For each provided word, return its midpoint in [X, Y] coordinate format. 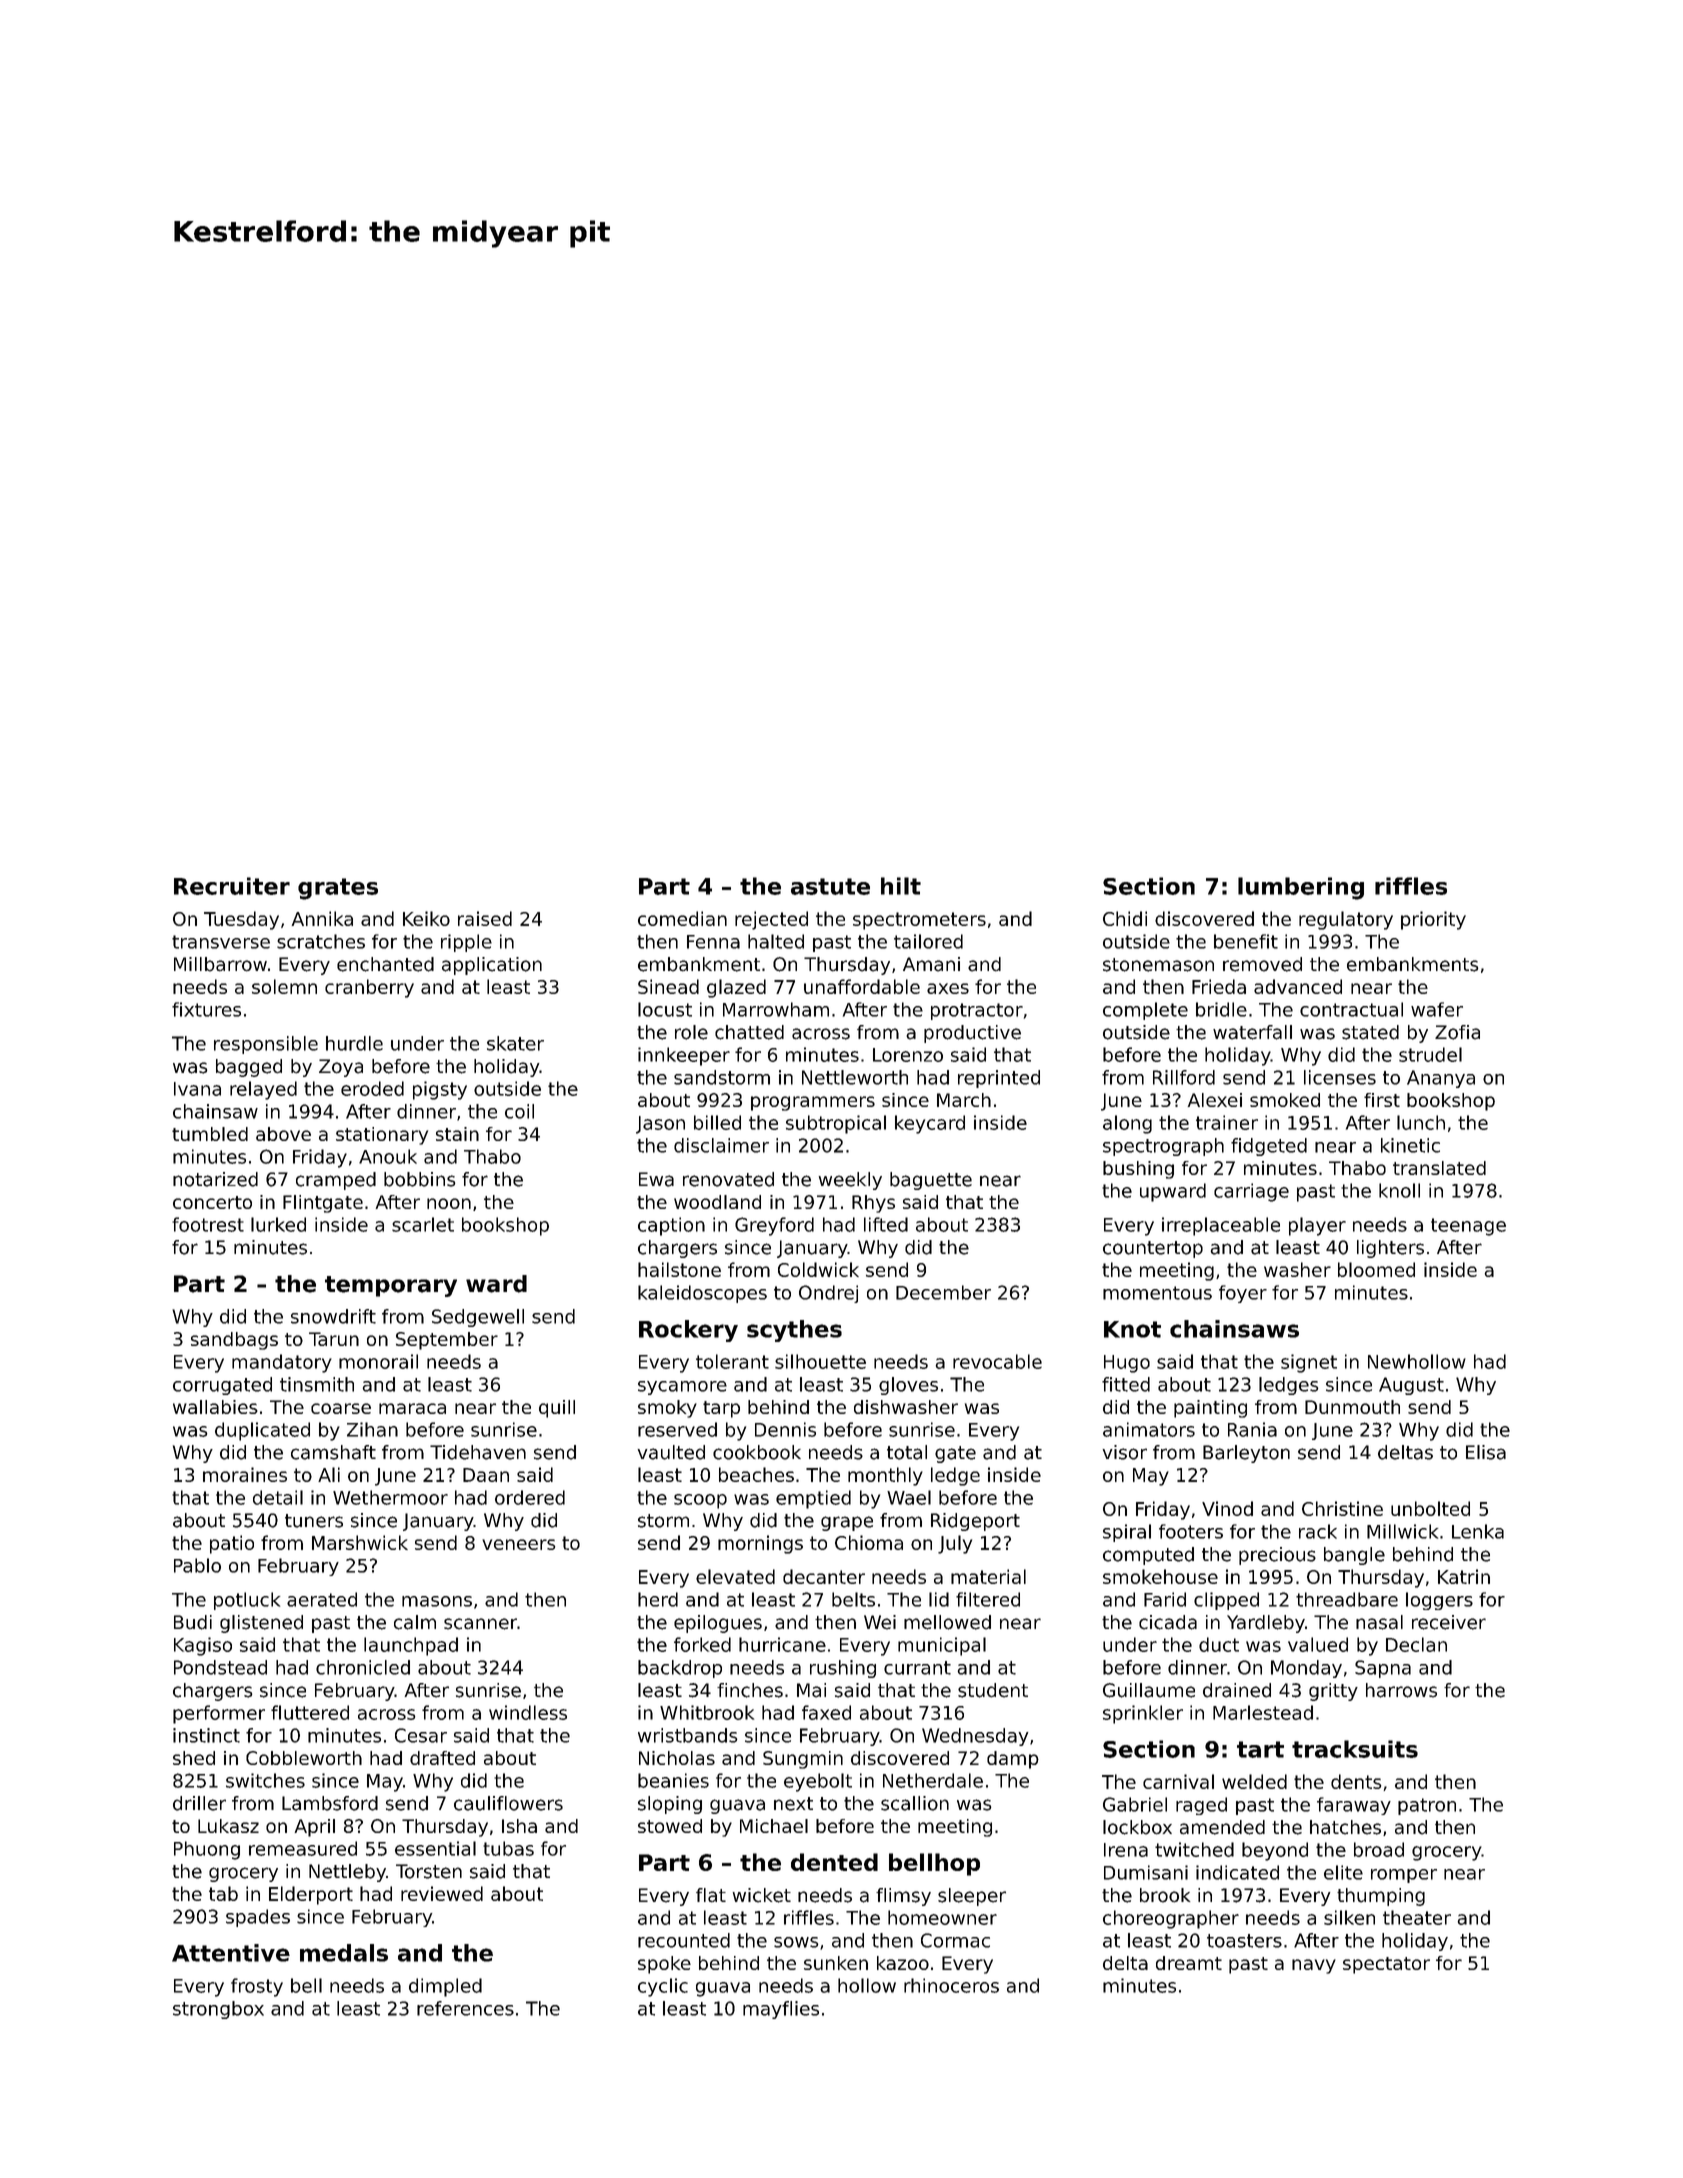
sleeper [972, 1897]
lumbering [1301, 888]
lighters [1390, 1249]
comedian [682, 918]
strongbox [218, 2010]
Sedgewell [478, 1318]
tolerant [732, 1361]
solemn [284, 986]
